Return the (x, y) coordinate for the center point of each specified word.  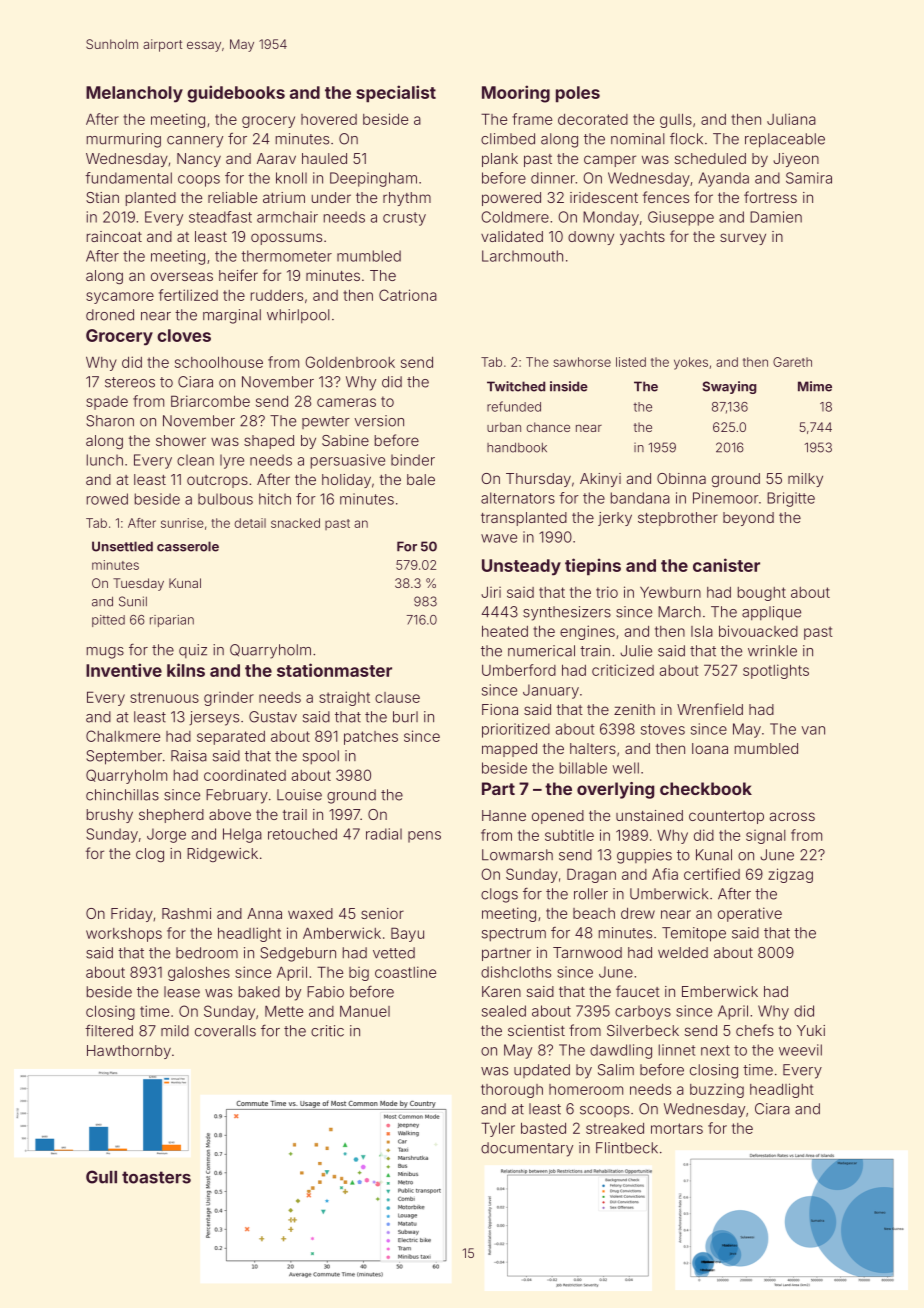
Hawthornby (129, 1052)
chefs (755, 1030)
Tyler (498, 1129)
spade (107, 403)
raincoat (114, 236)
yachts (642, 238)
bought (762, 594)
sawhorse (582, 362)
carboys (643, 1012)
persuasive (348, 461)
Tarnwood (587, 952)
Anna (264, 913)
